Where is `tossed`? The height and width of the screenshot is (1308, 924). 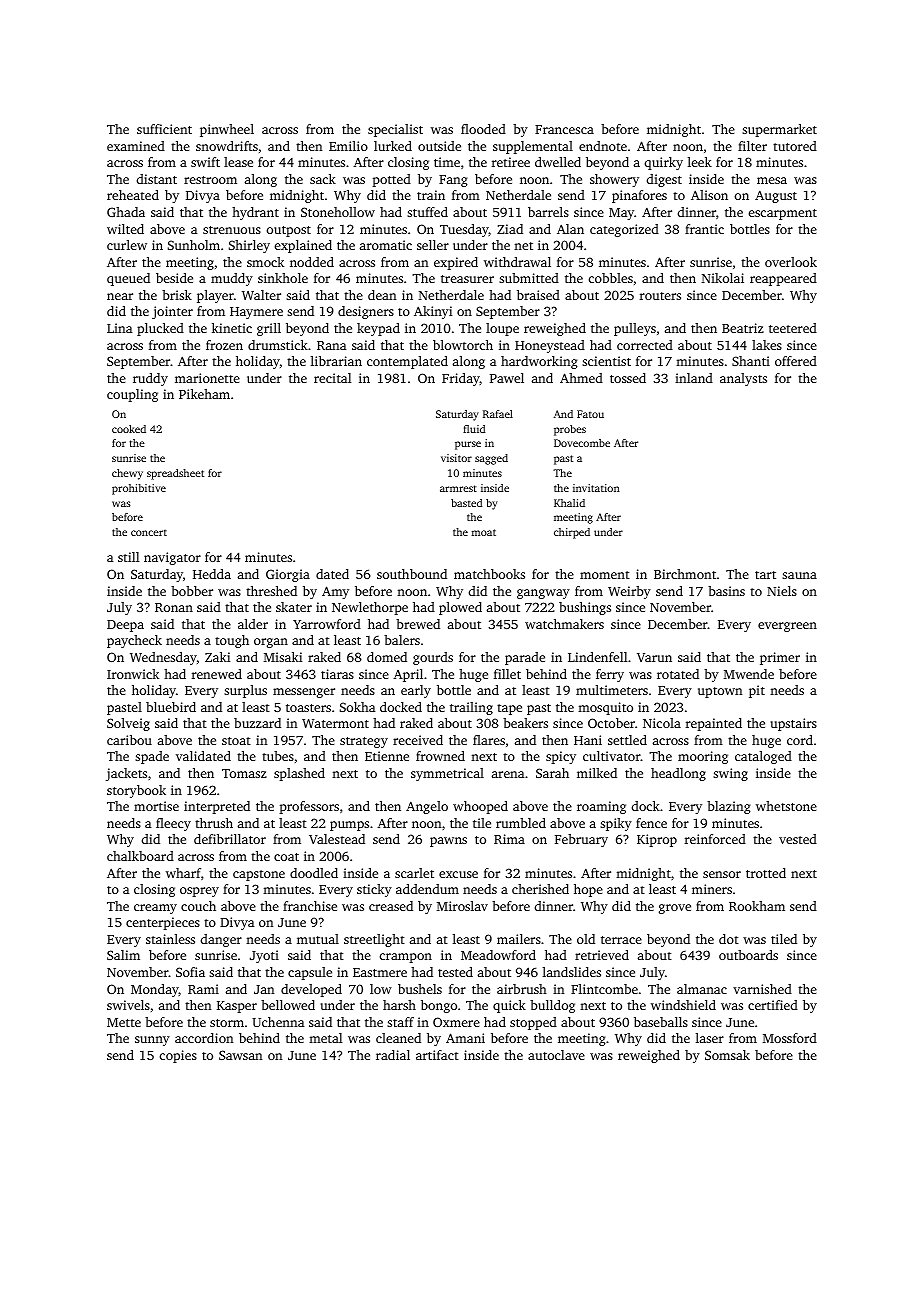 tossed is located at coordinates (628, 378).
